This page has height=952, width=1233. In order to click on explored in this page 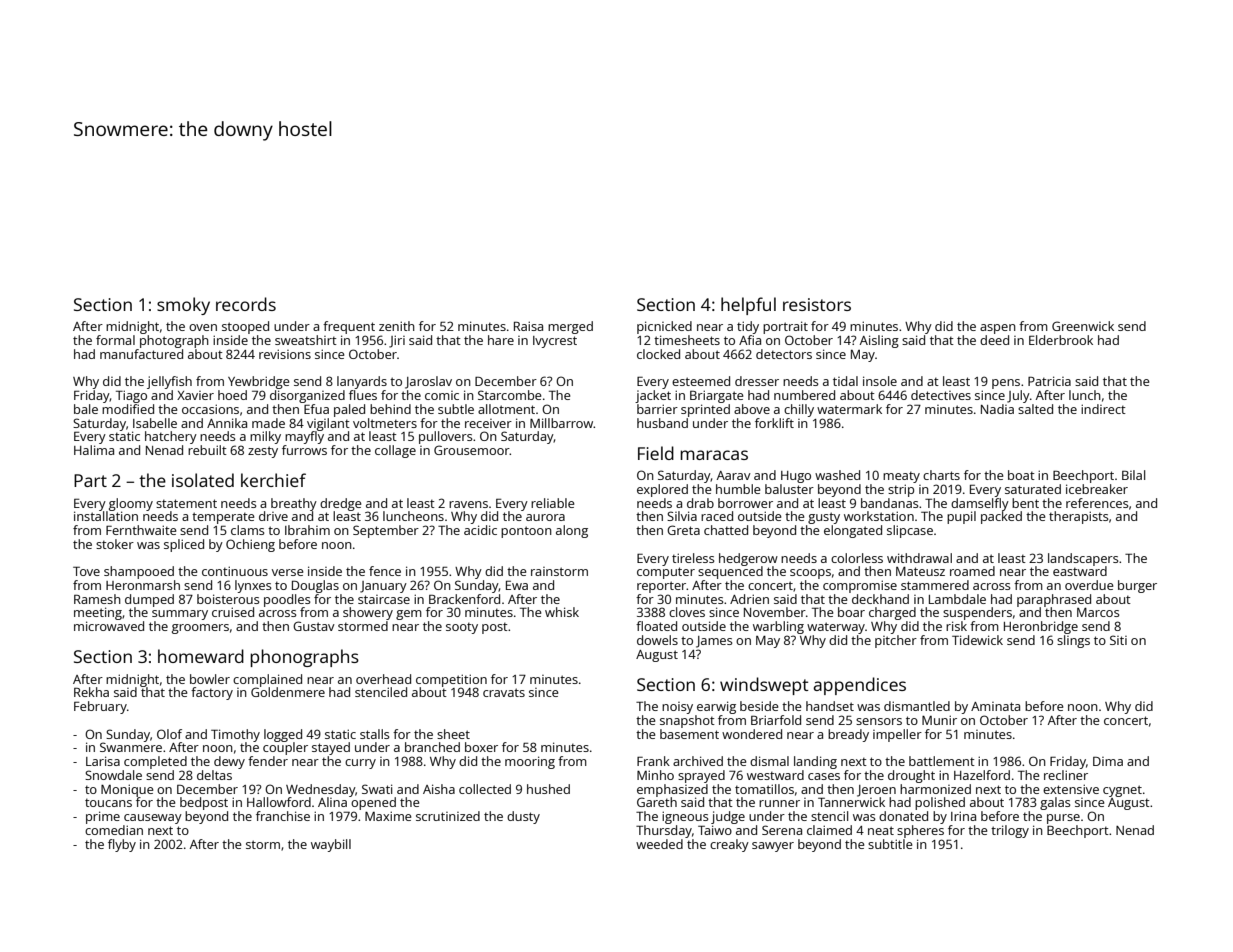, I will do `click(662, 490)`.
